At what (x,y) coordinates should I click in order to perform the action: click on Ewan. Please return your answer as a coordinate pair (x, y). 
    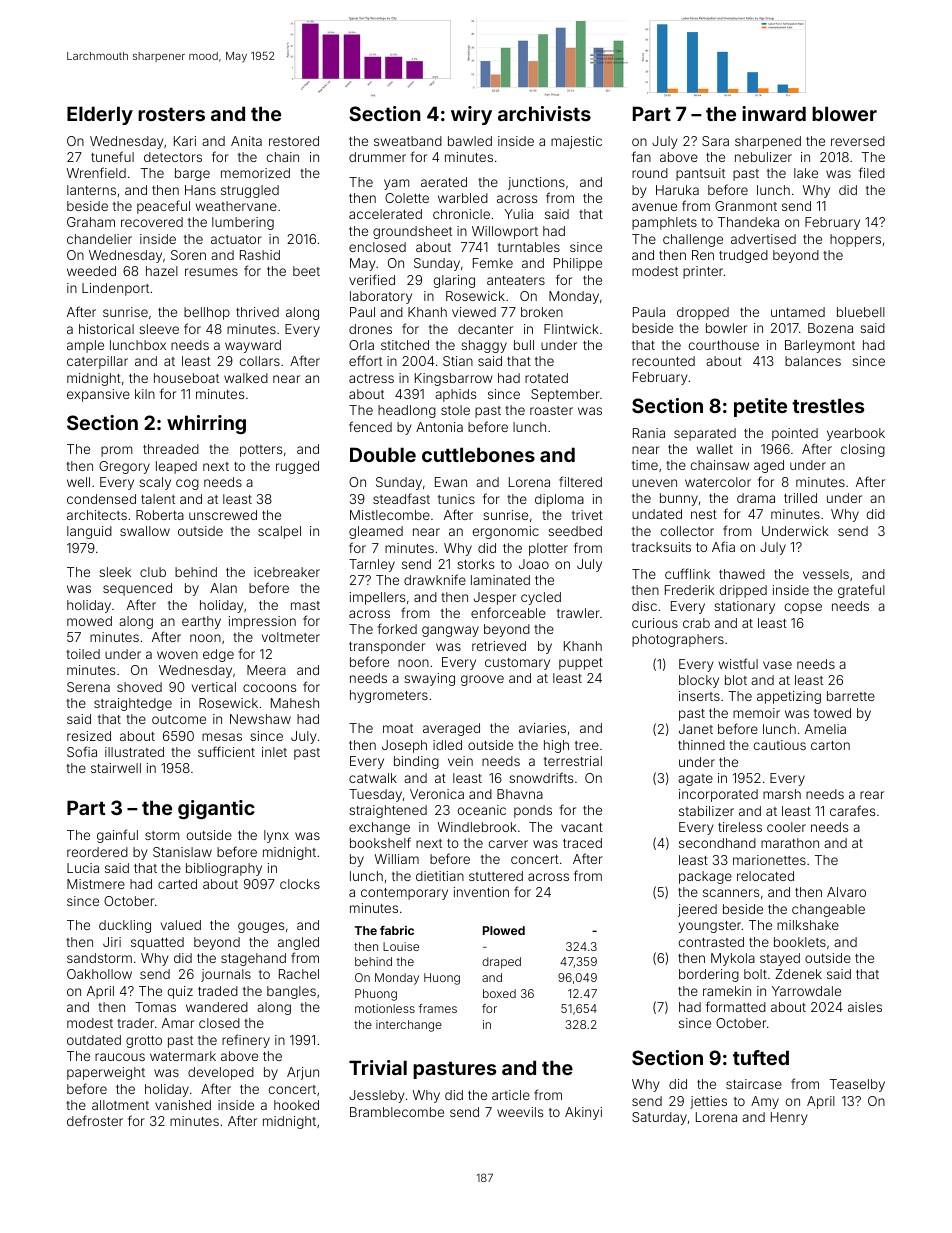
    Looking at the image, I should click on (451, 482).
